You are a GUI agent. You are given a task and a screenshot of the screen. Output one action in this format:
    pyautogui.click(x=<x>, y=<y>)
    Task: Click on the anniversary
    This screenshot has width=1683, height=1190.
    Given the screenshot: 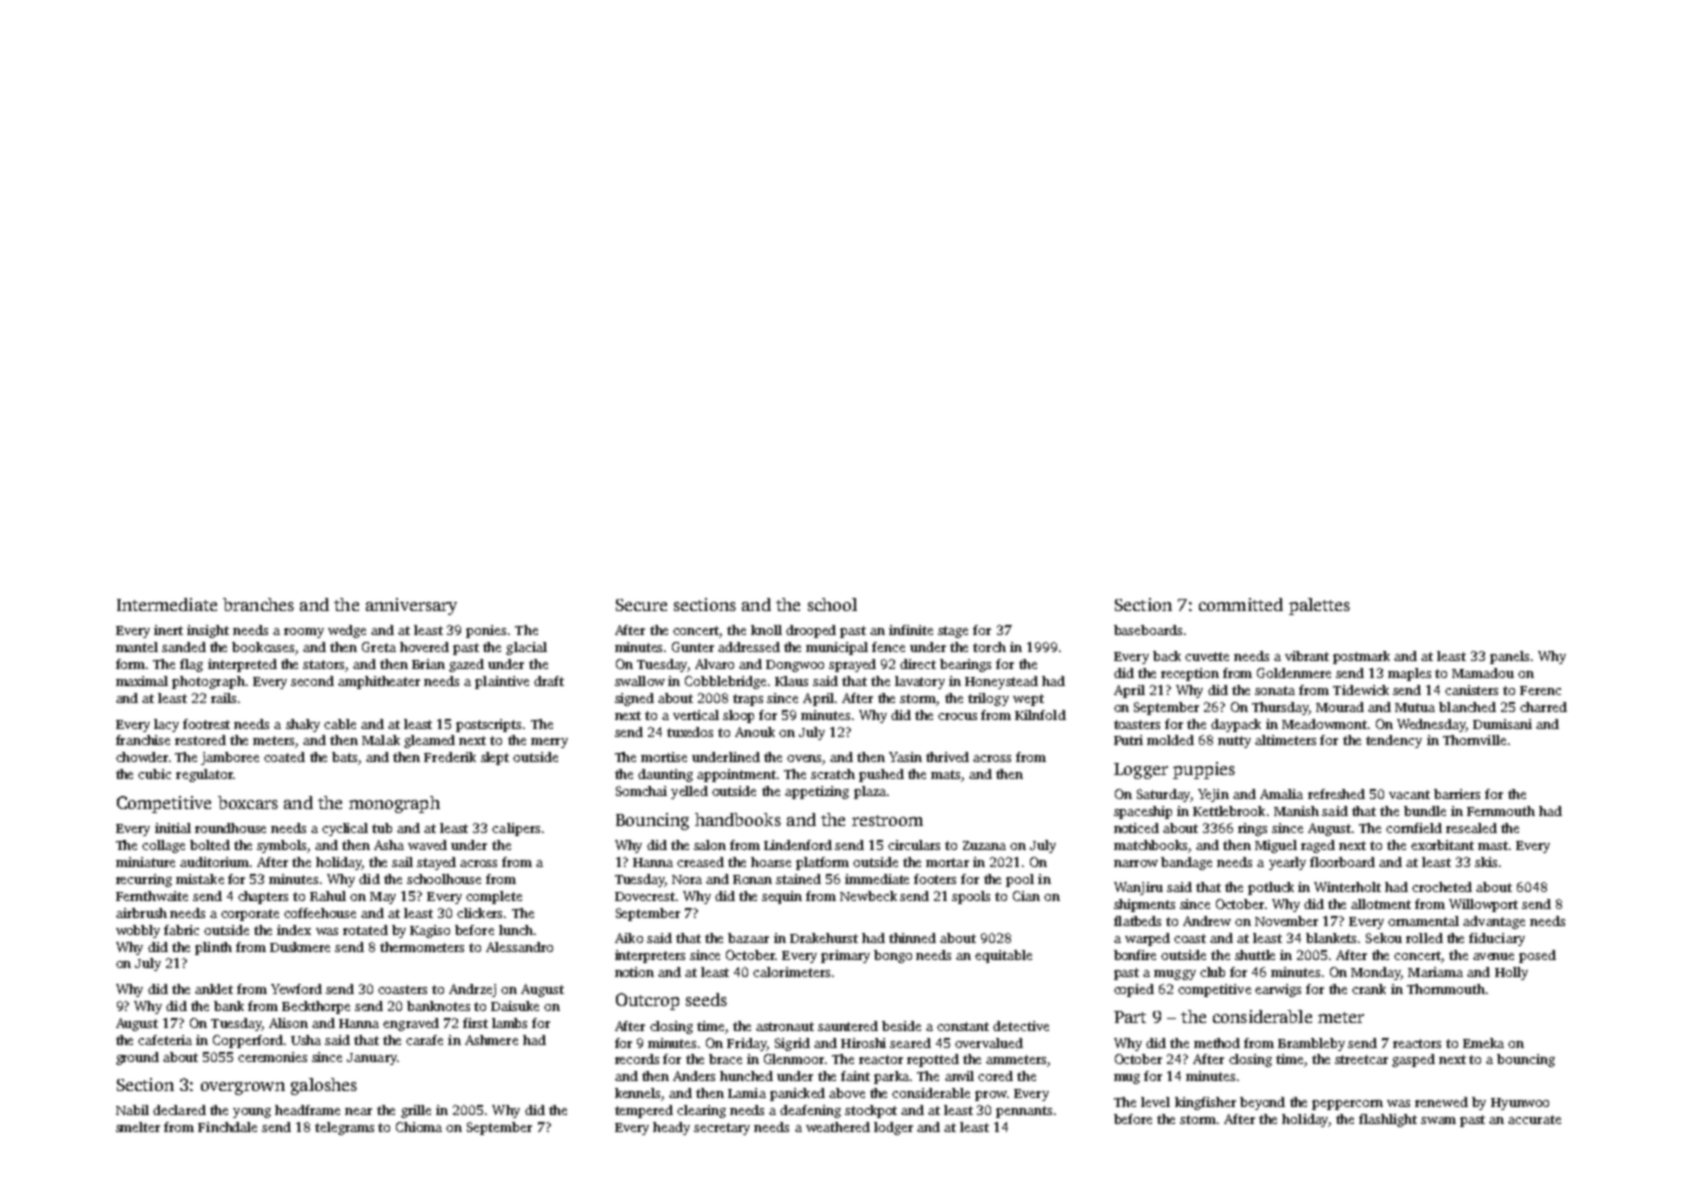 What is the action you would take?
    pyautogui.click(x=411, y=606)
